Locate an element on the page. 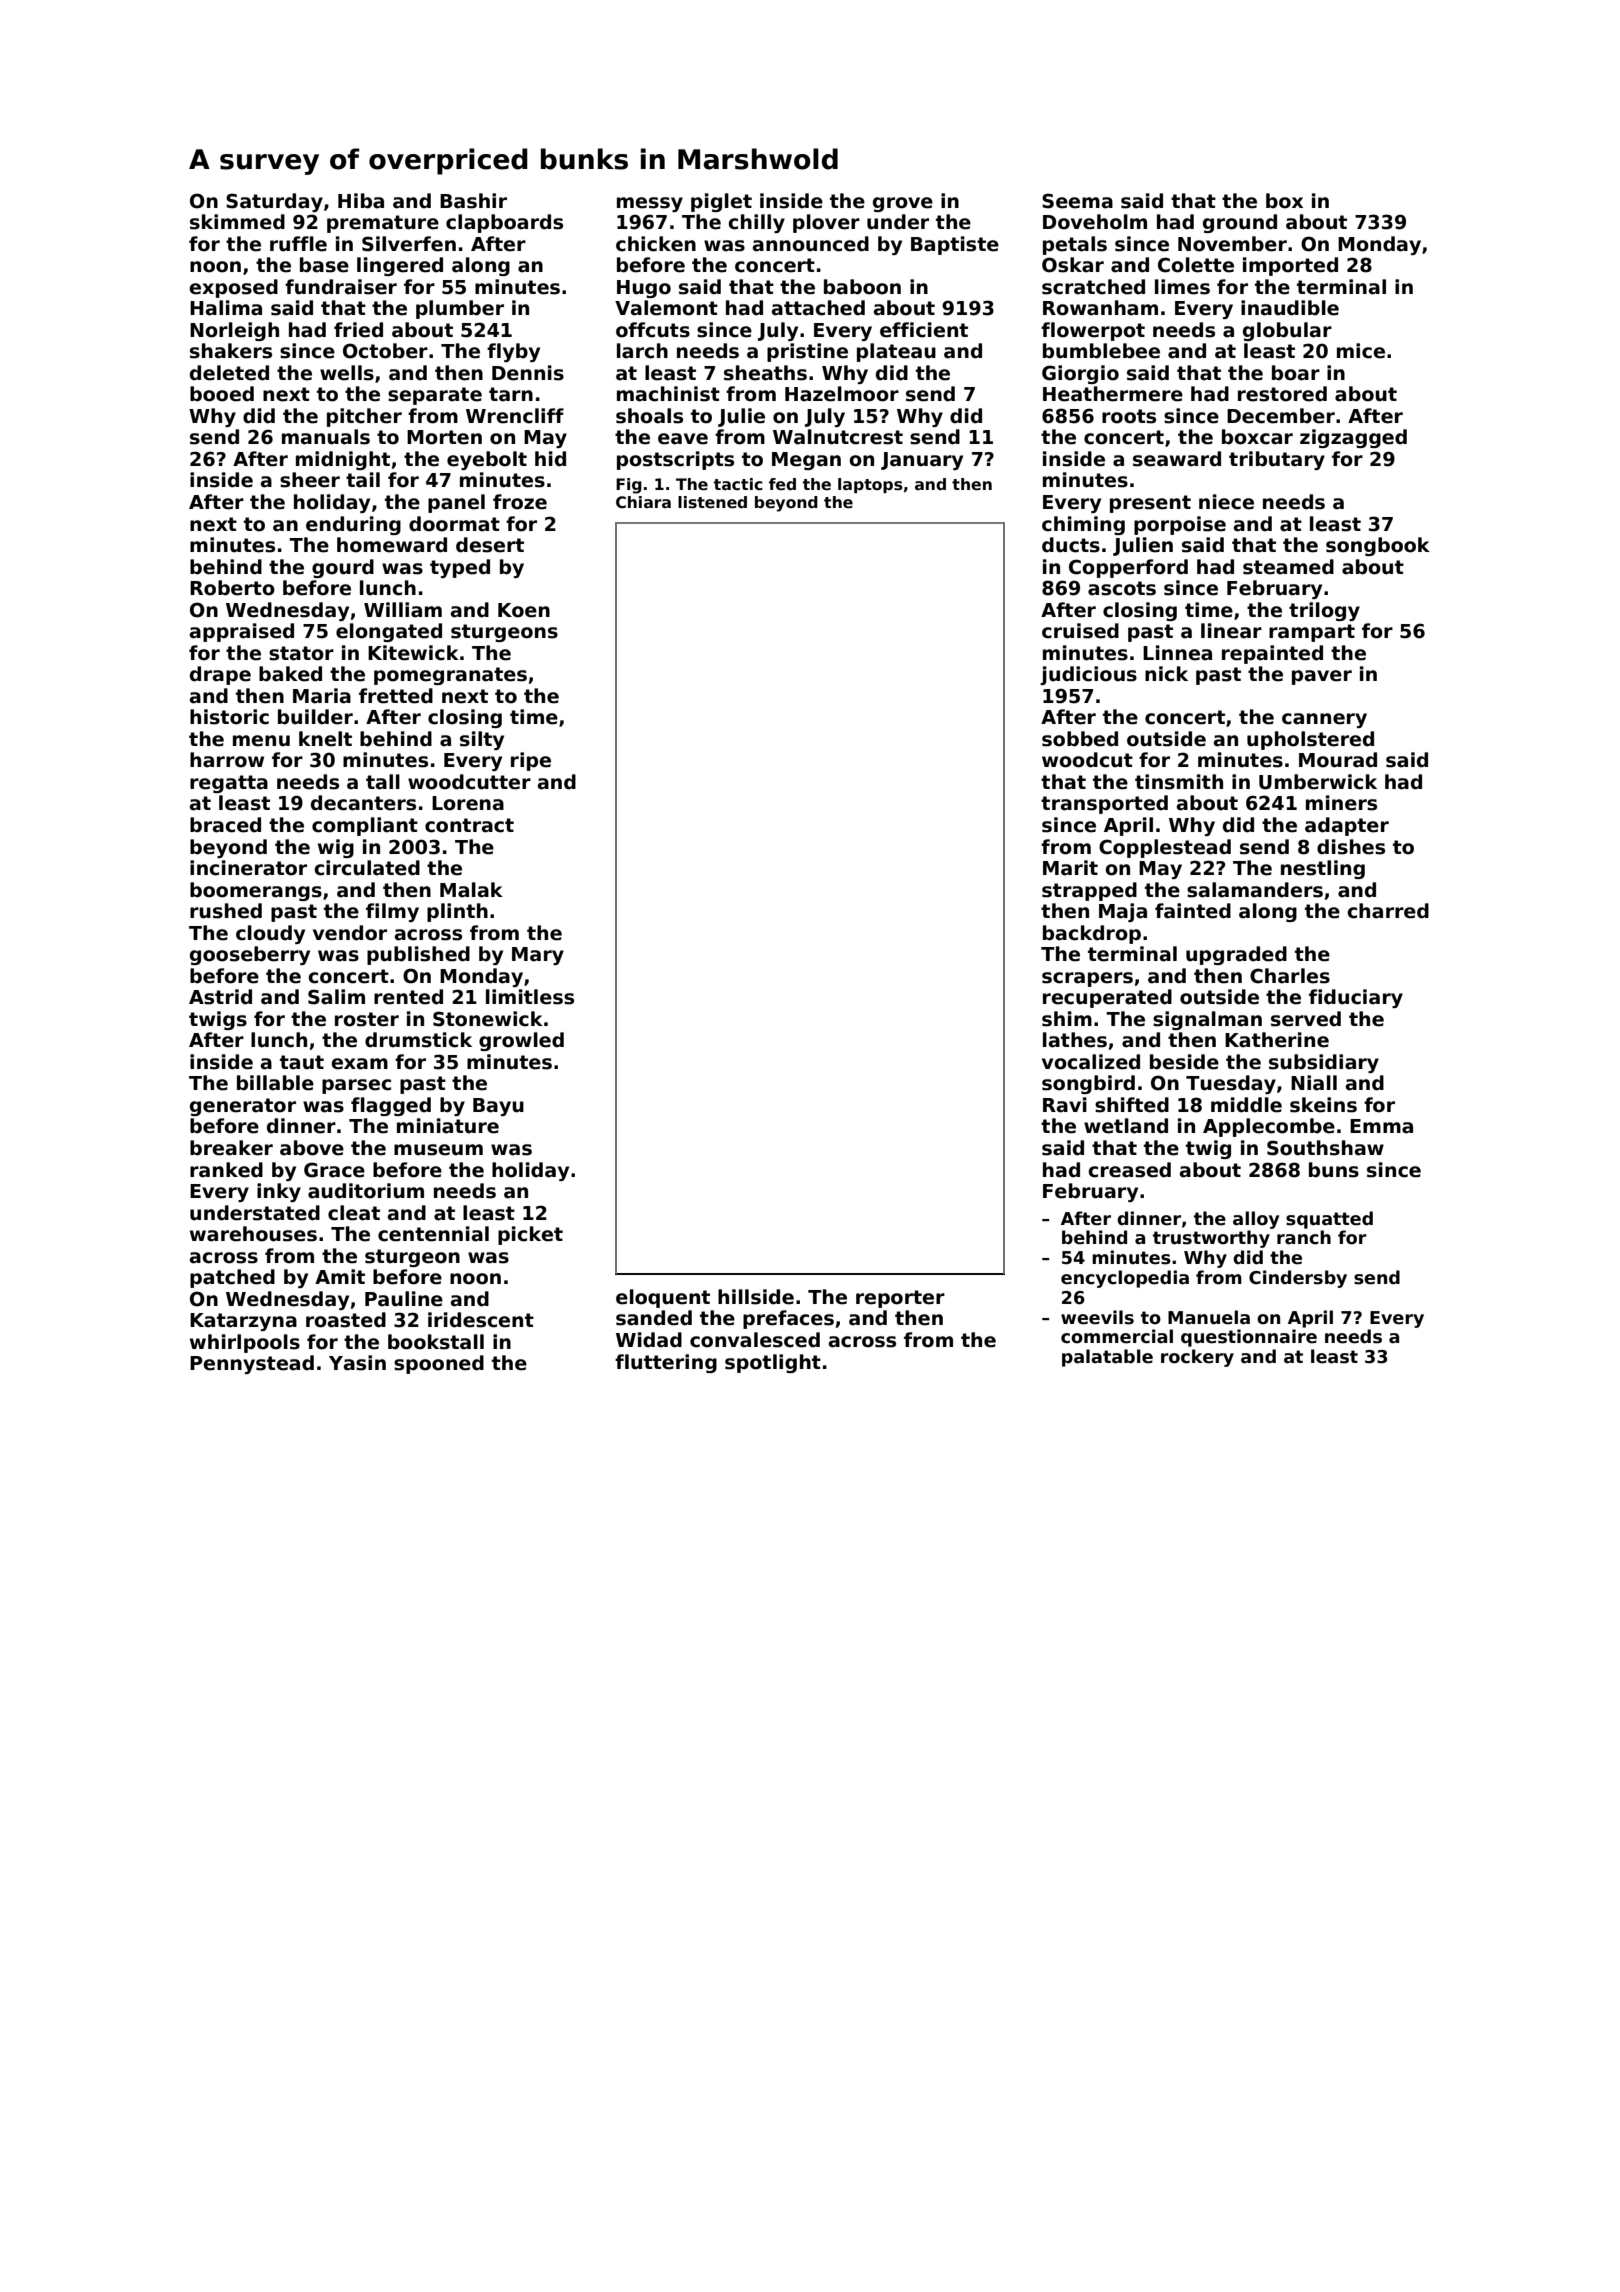 The image size is (1620, 2292). grove is located at coordinates (903, 204).
